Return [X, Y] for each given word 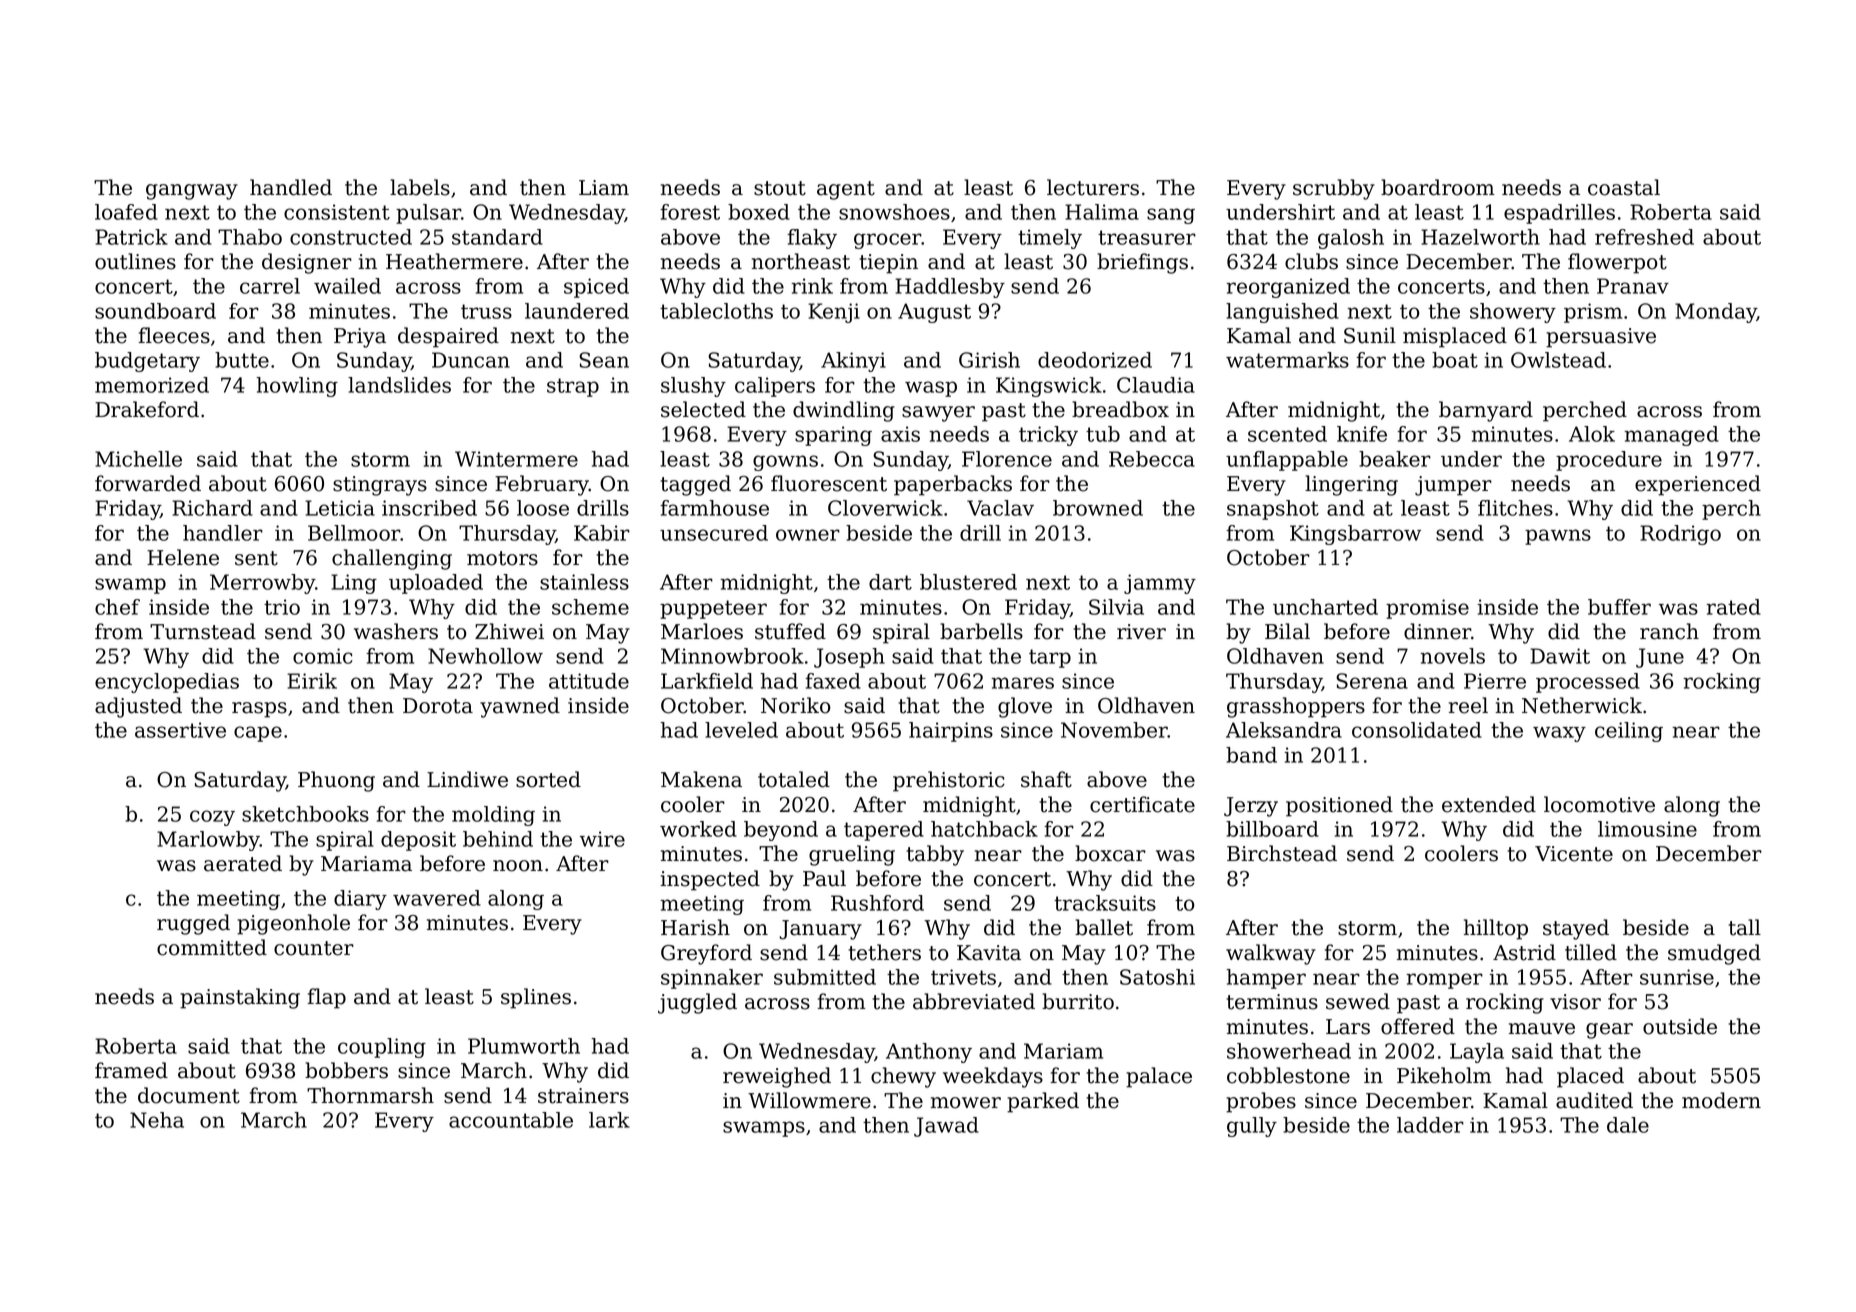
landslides [399, 385]
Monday [1716, 313]
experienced [1698, 485]
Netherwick [1582, 705]
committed [212, 947]
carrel [270, 286]
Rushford [877, 903]
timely [1050, 239]
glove [1025, 707]
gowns [785, 463]
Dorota [438, 706]
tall [1744, 927]
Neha [157, 1120]
